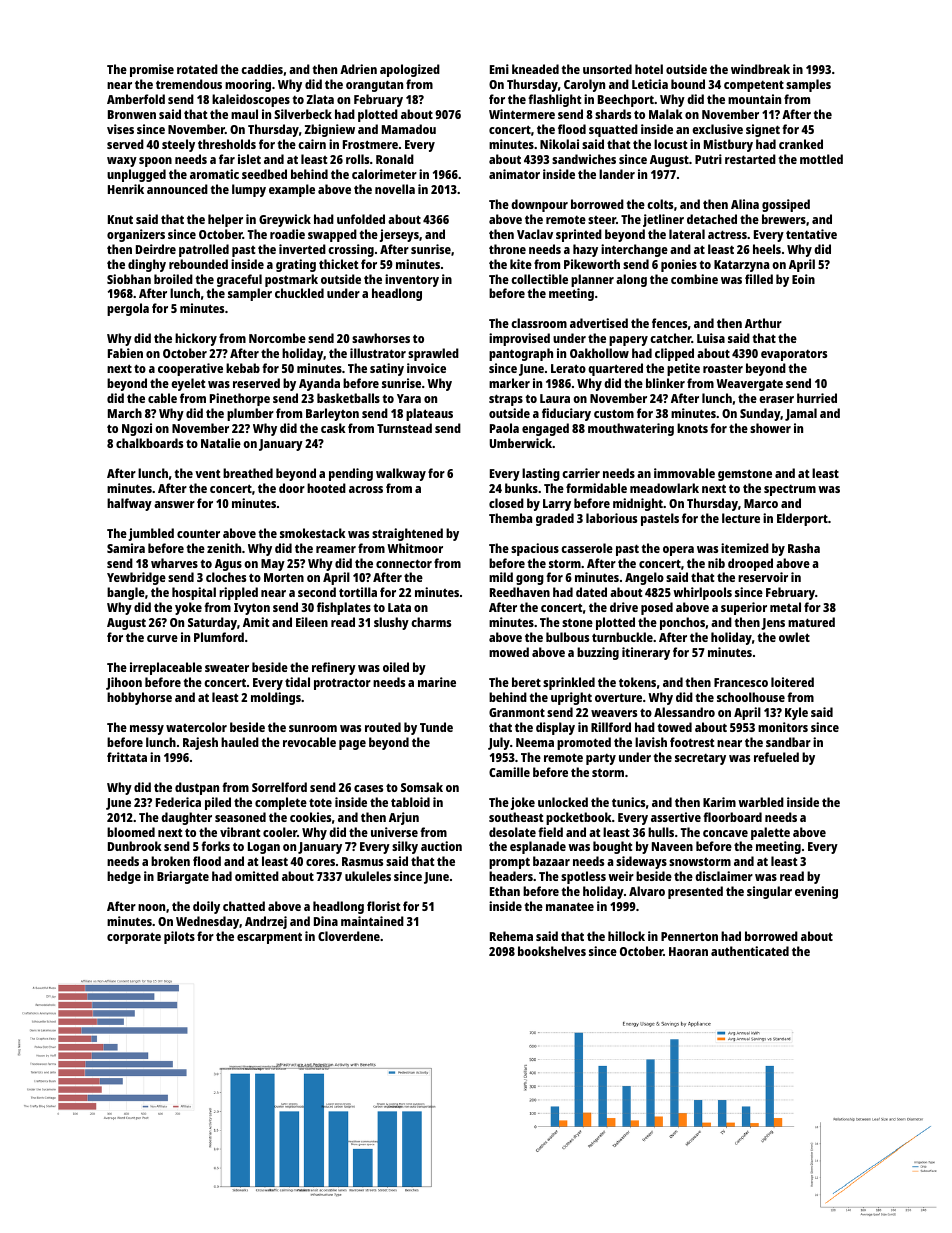 The height and width of the page is (1233, 952). What do you see at coordinates (754, 99) in the page?
I see `mountain` at bounding box center [754, 99].
